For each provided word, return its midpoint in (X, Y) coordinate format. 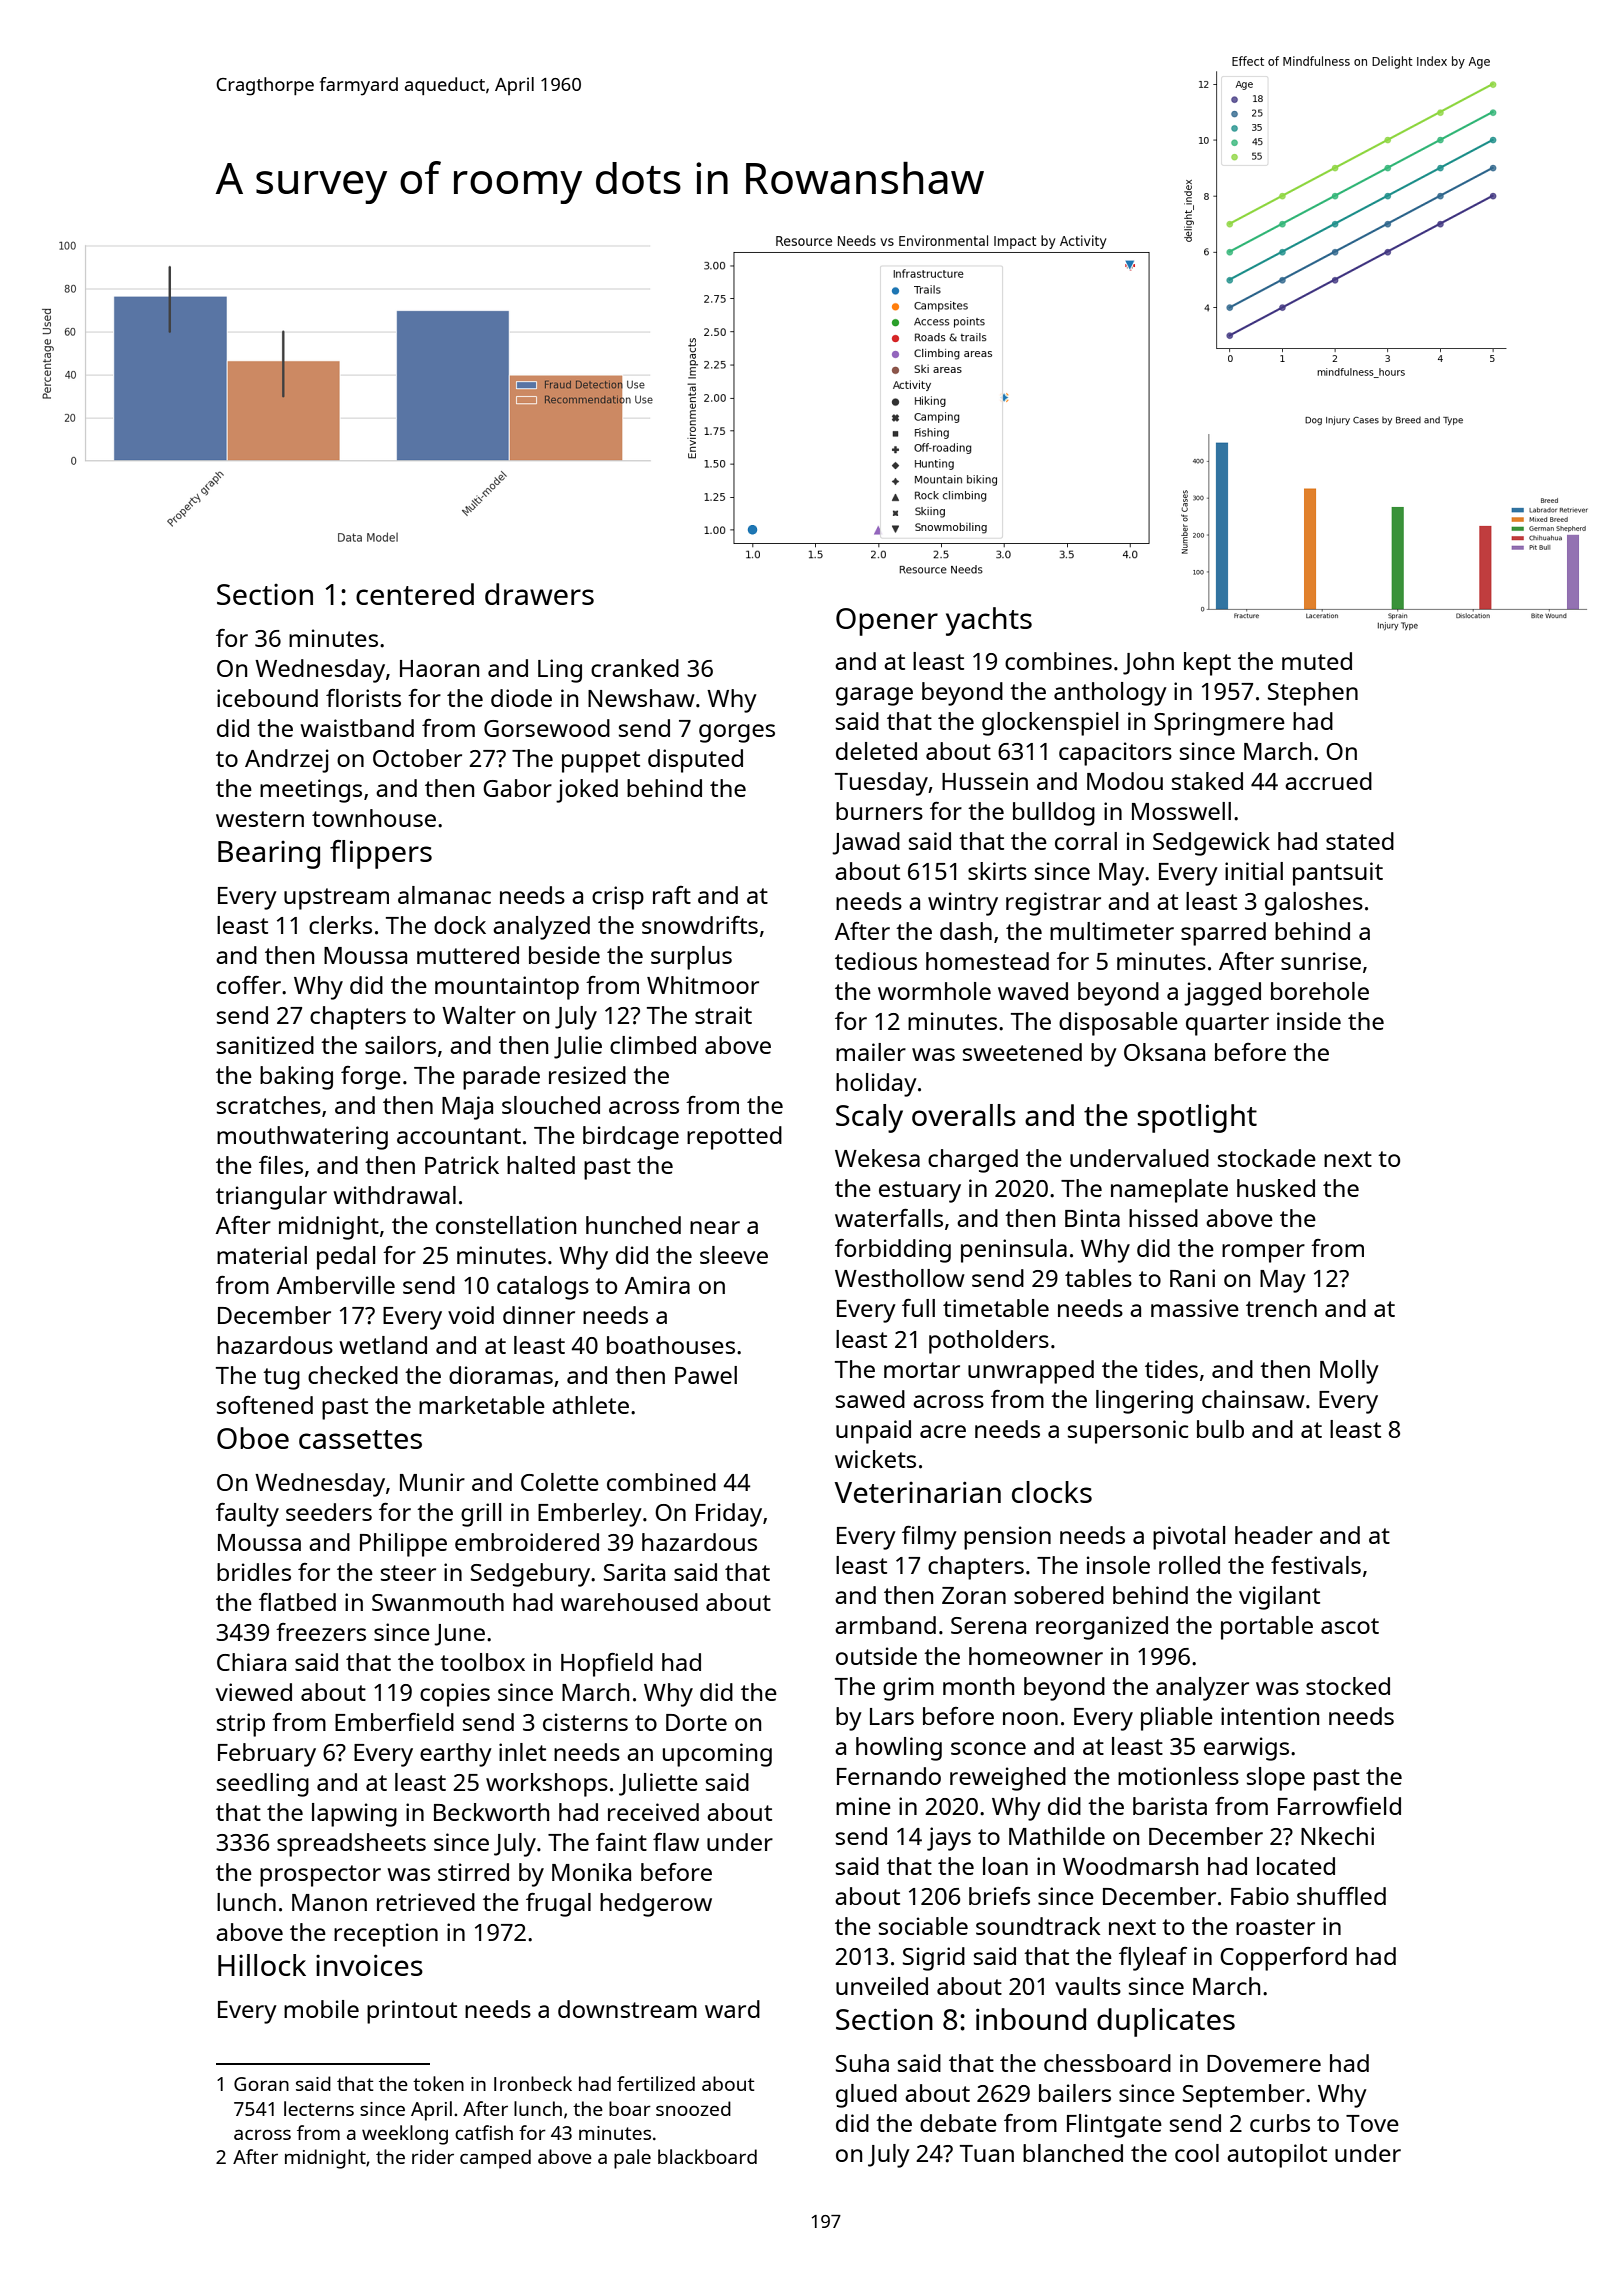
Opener (887, 622)
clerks (340, 925)
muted (1317, 661)
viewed (254, 1692)
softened (265, 1405)
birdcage (631, 1138)
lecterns (319, 2108)
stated (1360, 841)
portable (1267, 1628)
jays (949, 1839)
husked (1276, 1188)
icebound (267, 698)
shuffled (1341, 1896)
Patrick (462, 1165)
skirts (997, 871)
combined (661, 1482)
